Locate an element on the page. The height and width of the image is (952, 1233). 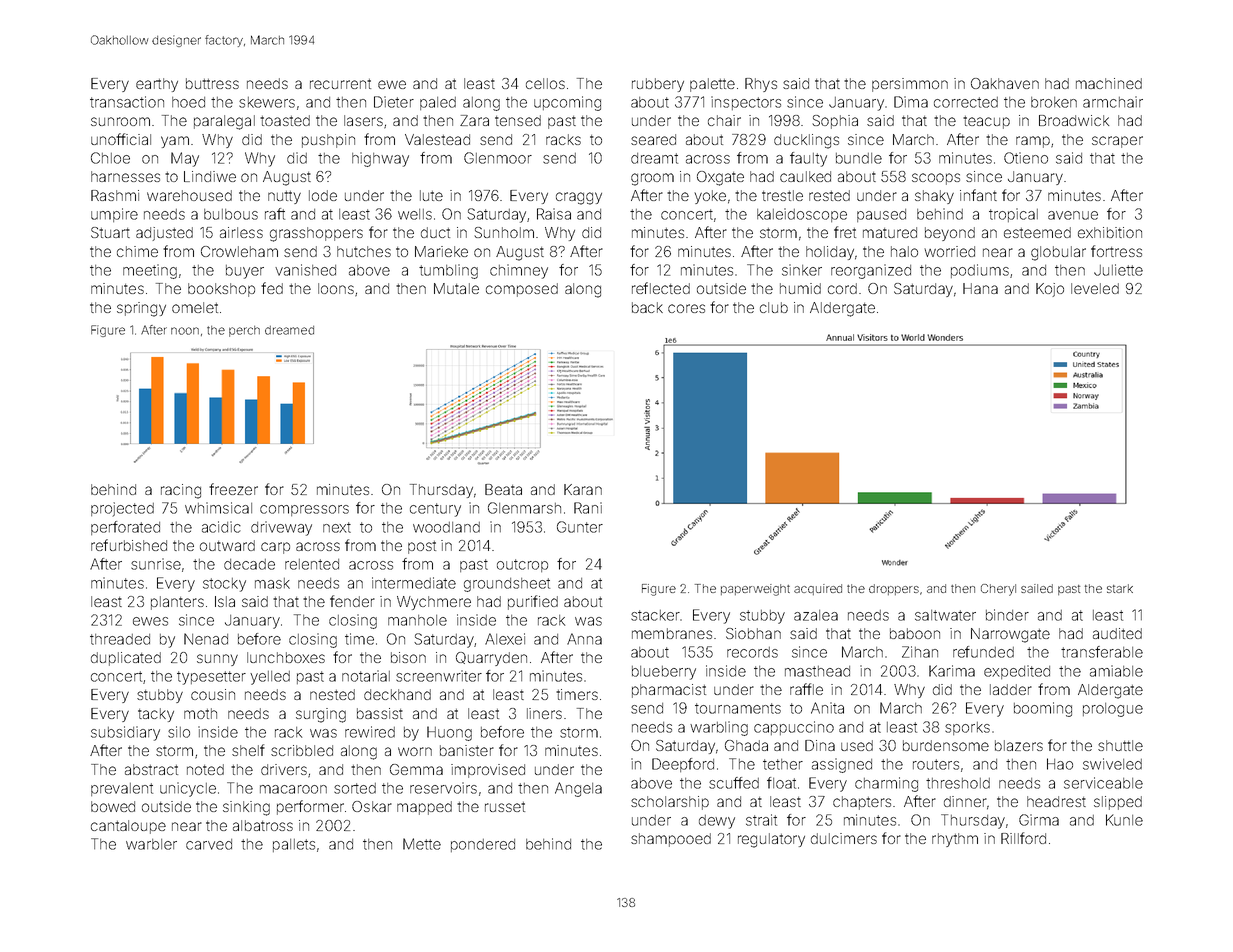
shampooed is located at coordinates (671, 840).
